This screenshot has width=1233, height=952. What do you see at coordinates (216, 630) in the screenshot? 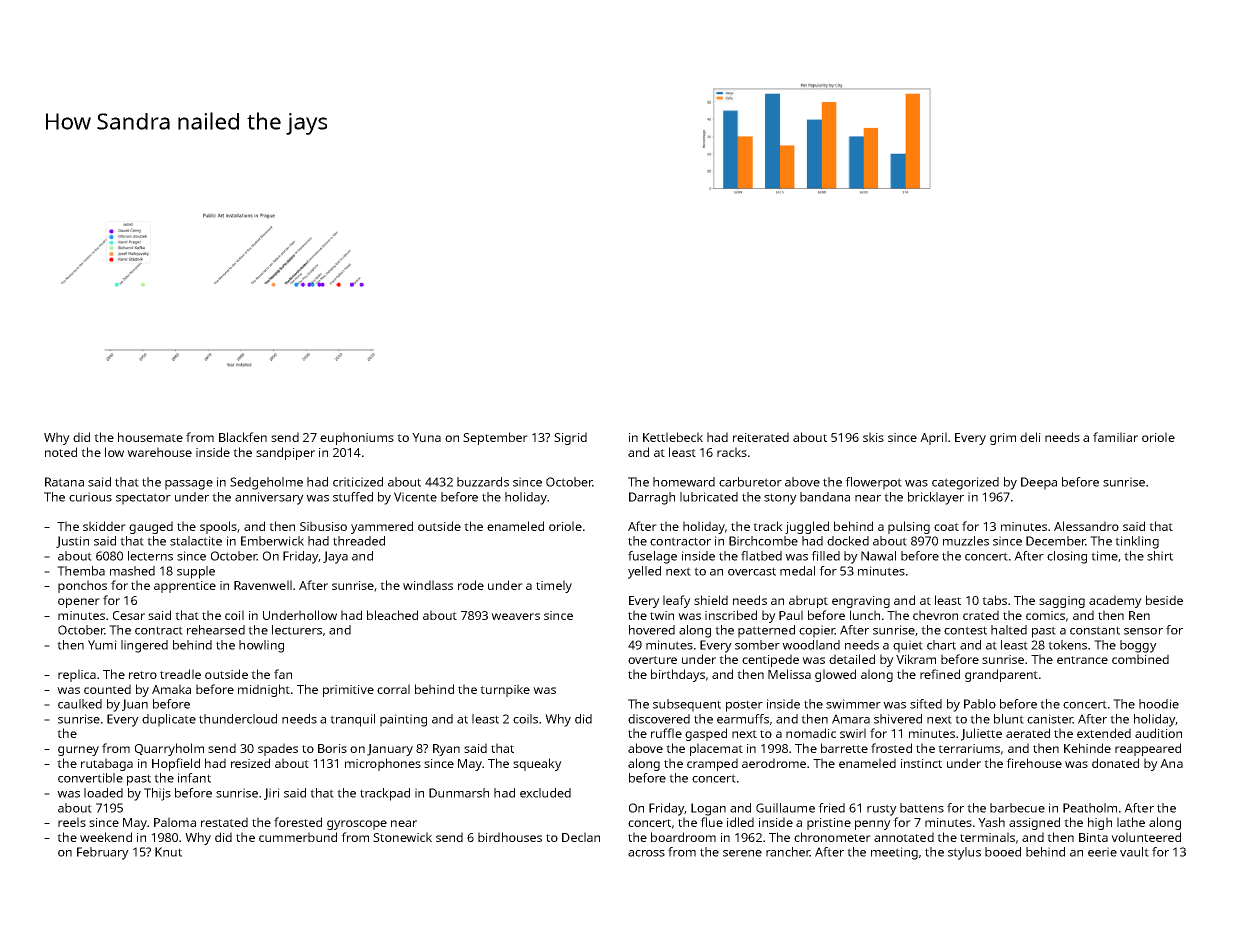
I see `rehearsed` at bounding box center [216, 630].
